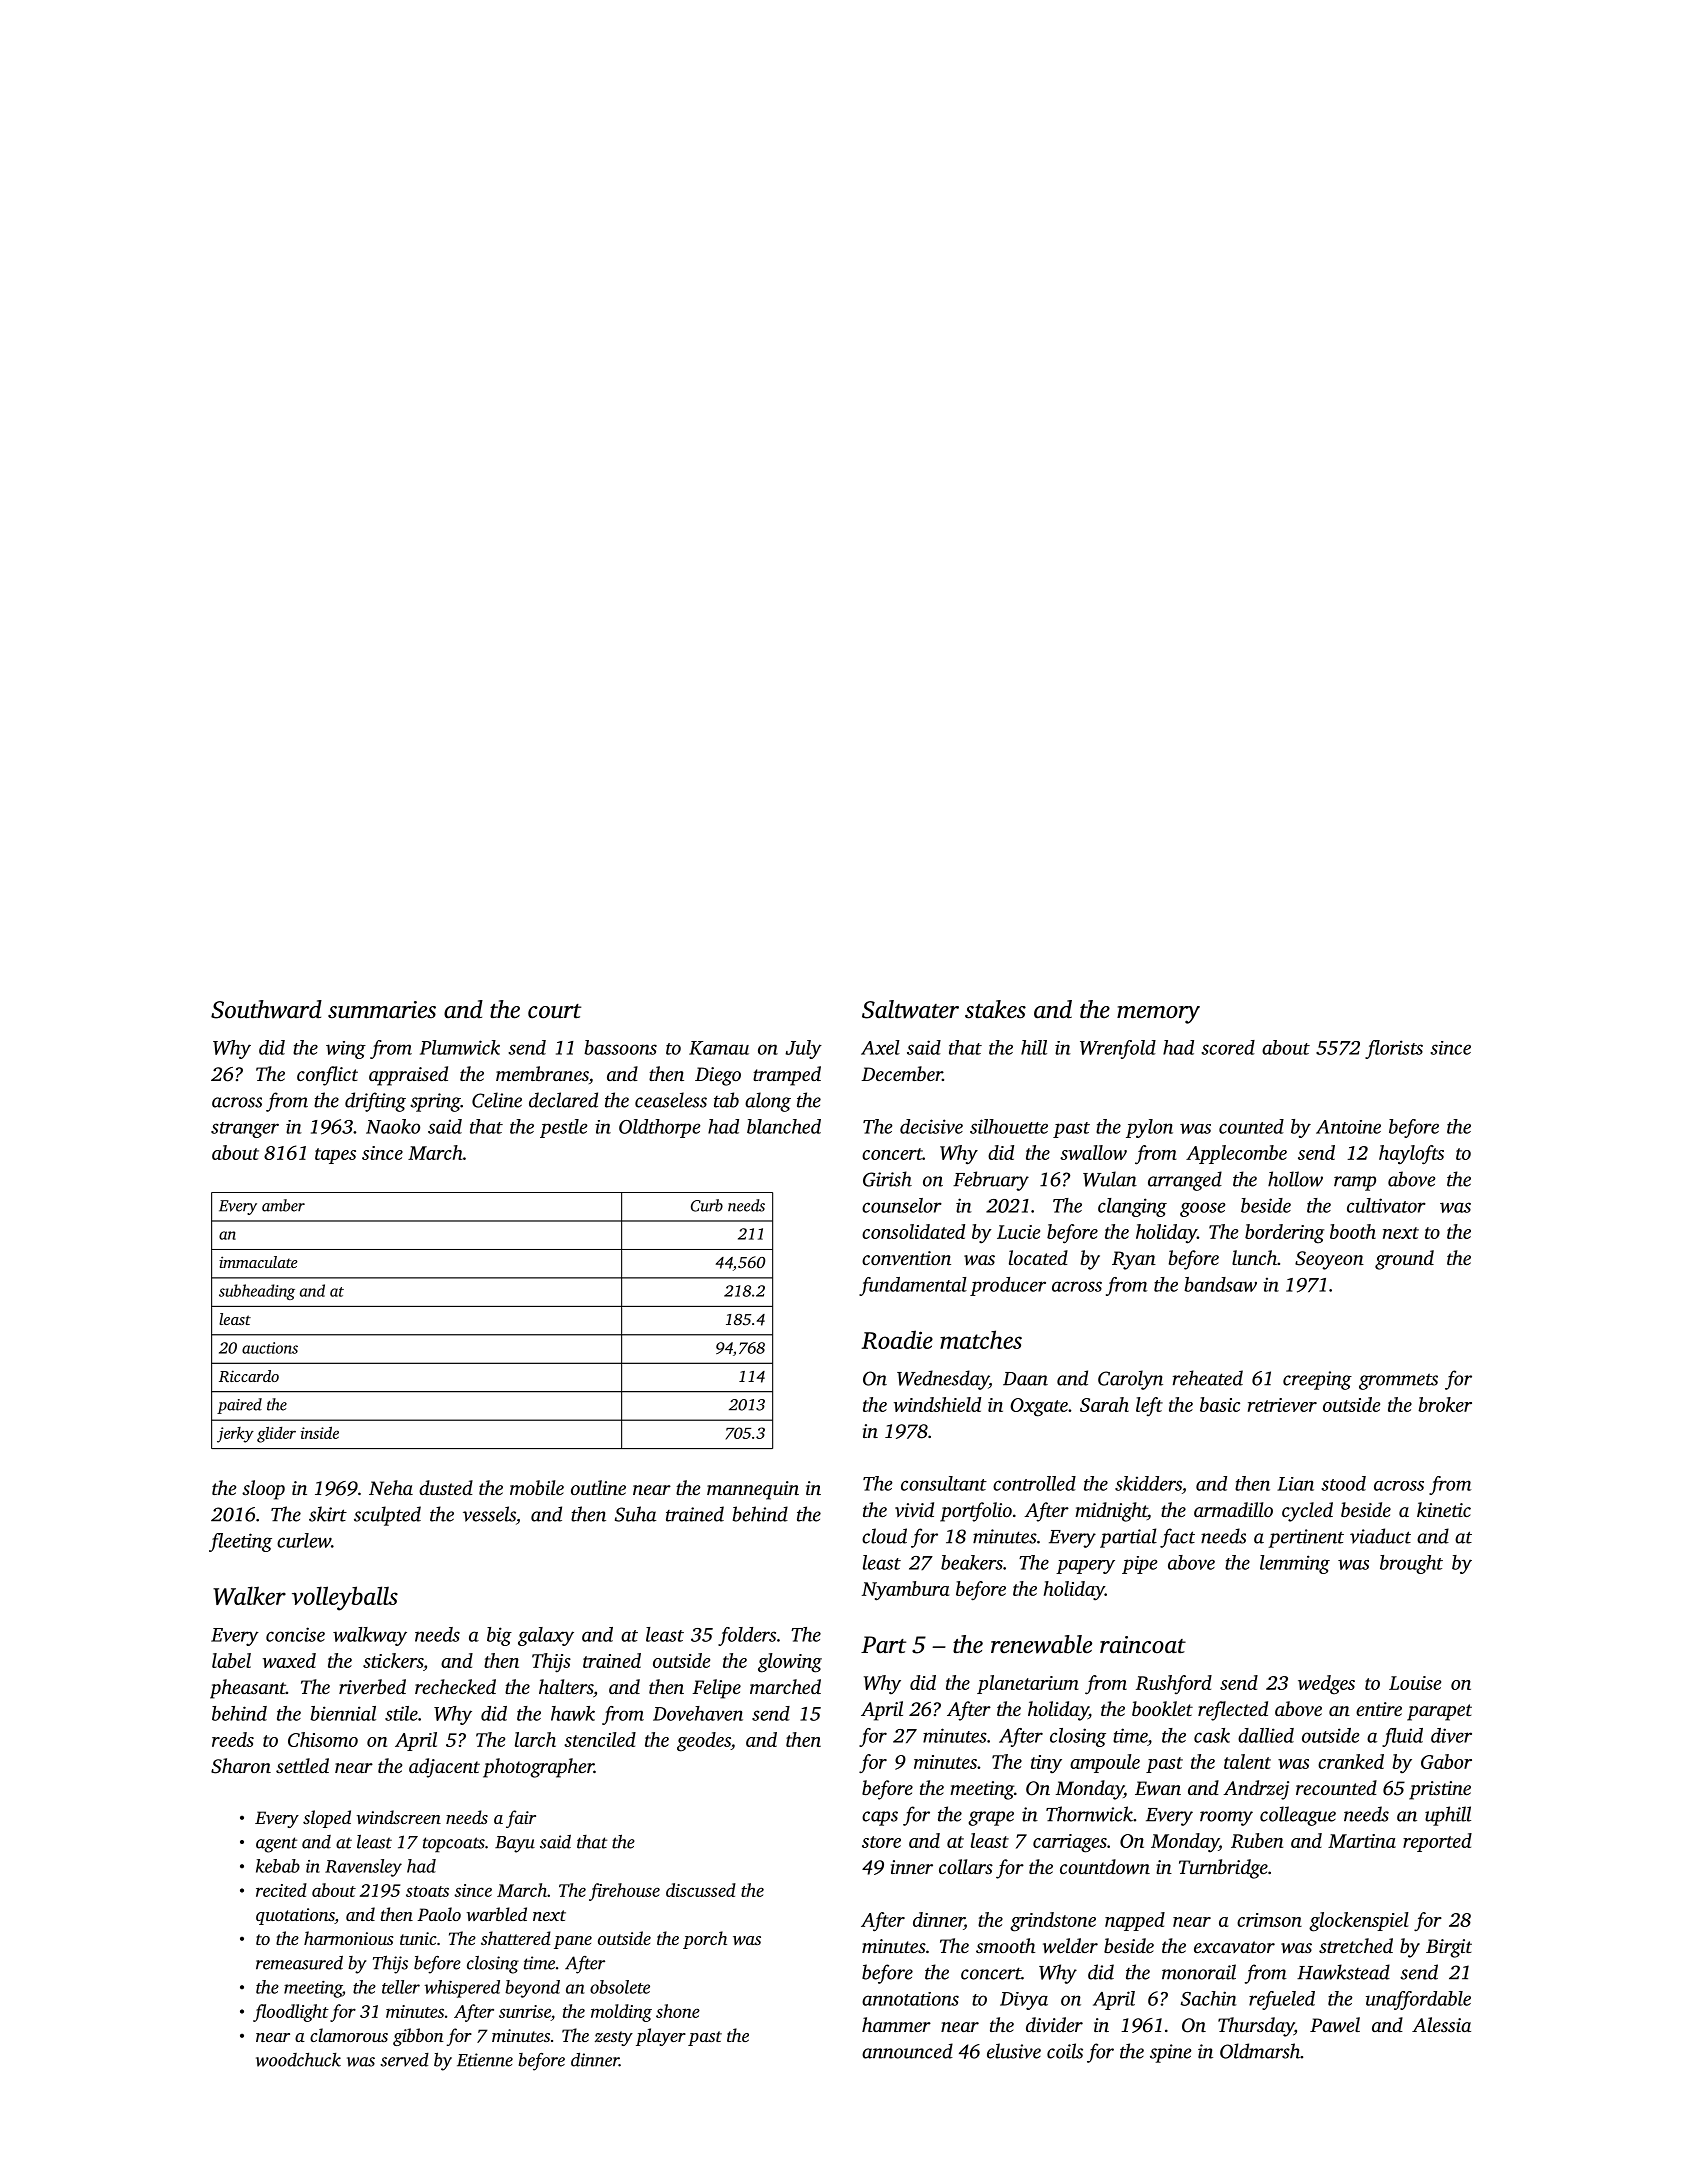 This image has width=1683, height=2178. What do you see at coordinates (1046, 1764) in the image?
I see `tiny` at bounding box center [1046, 1764].
